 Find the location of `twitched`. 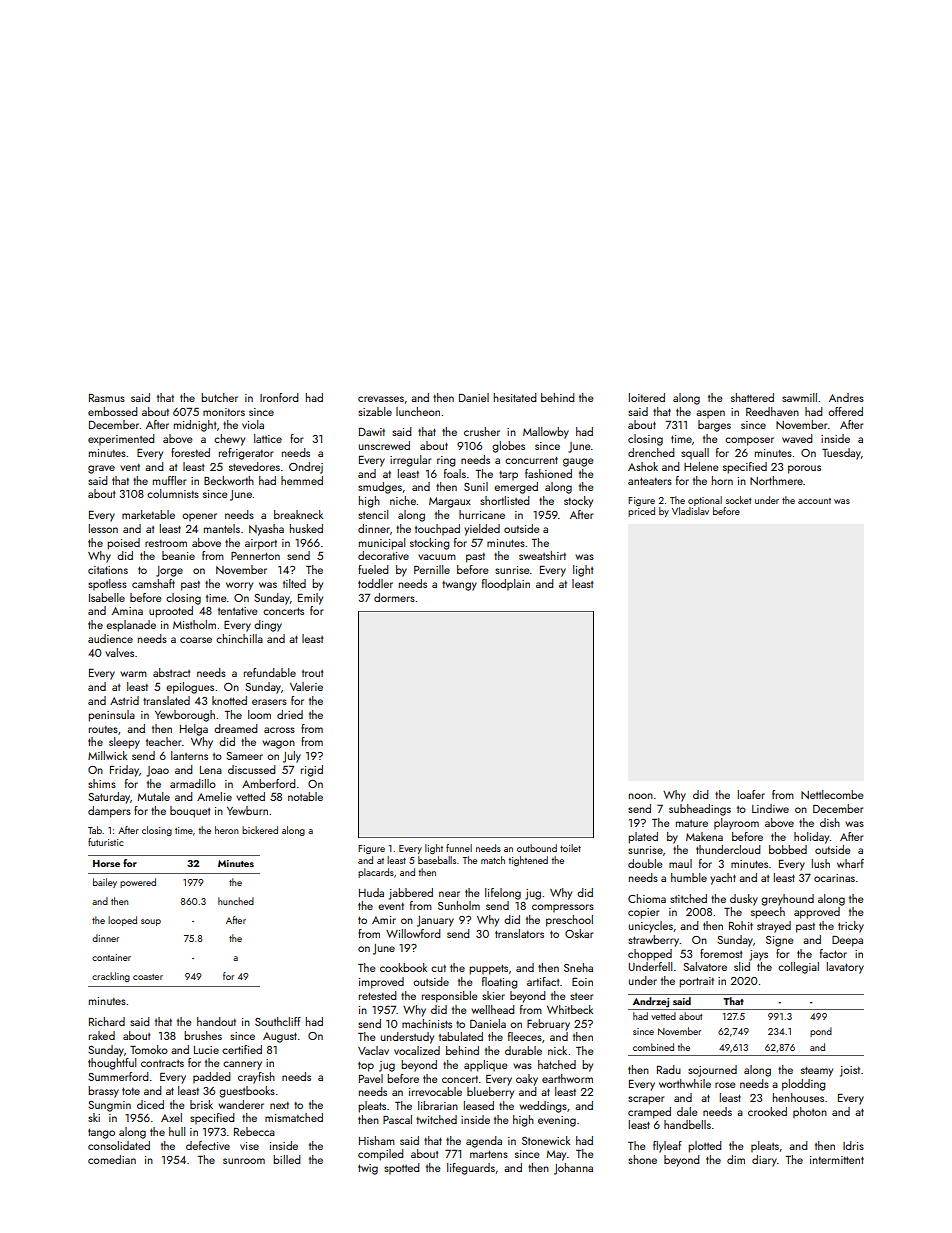

twitched is located at coordinates (436, 1119).
